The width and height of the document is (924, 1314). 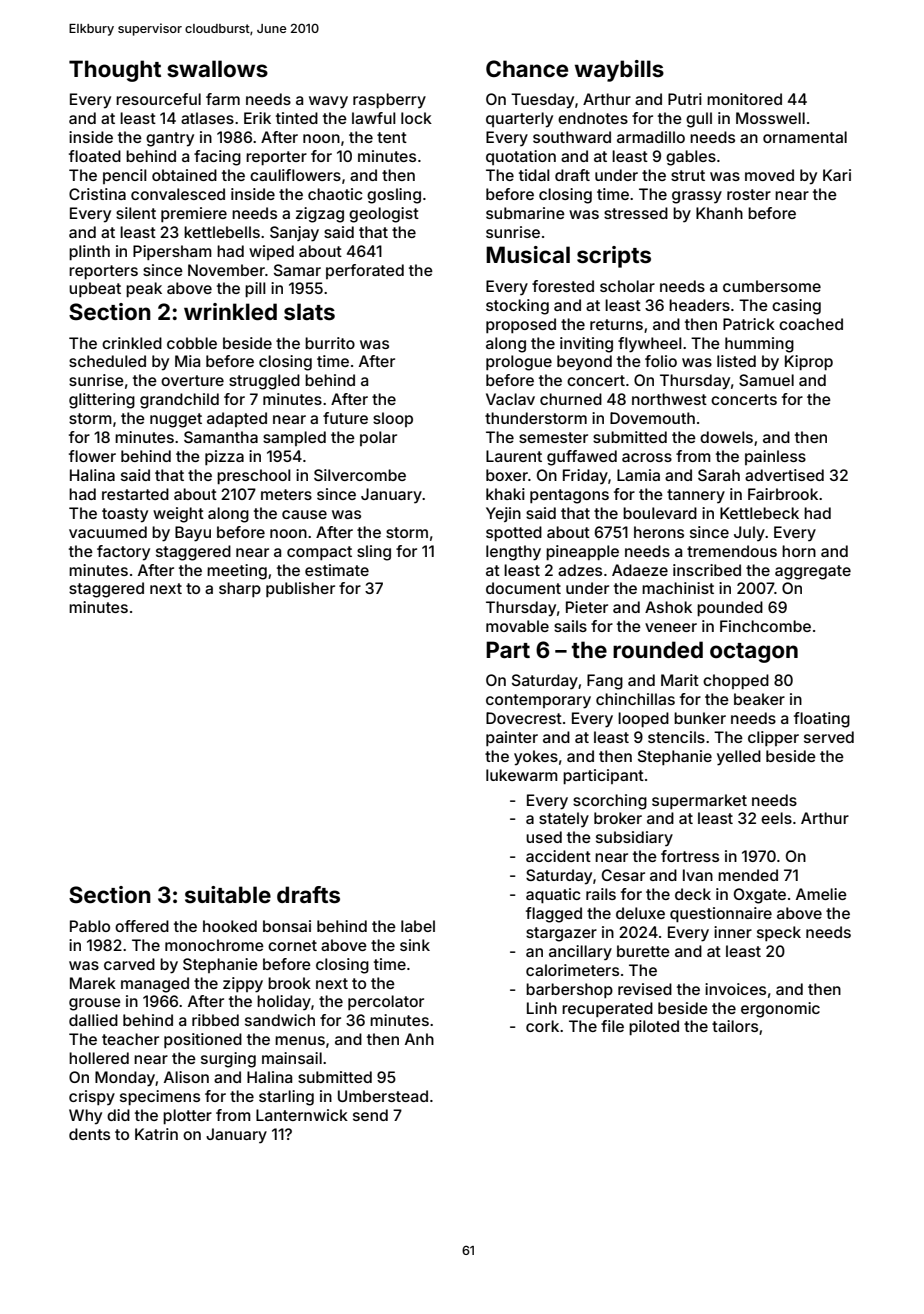 I want to click on flagged, so click(x=554, y=915).
